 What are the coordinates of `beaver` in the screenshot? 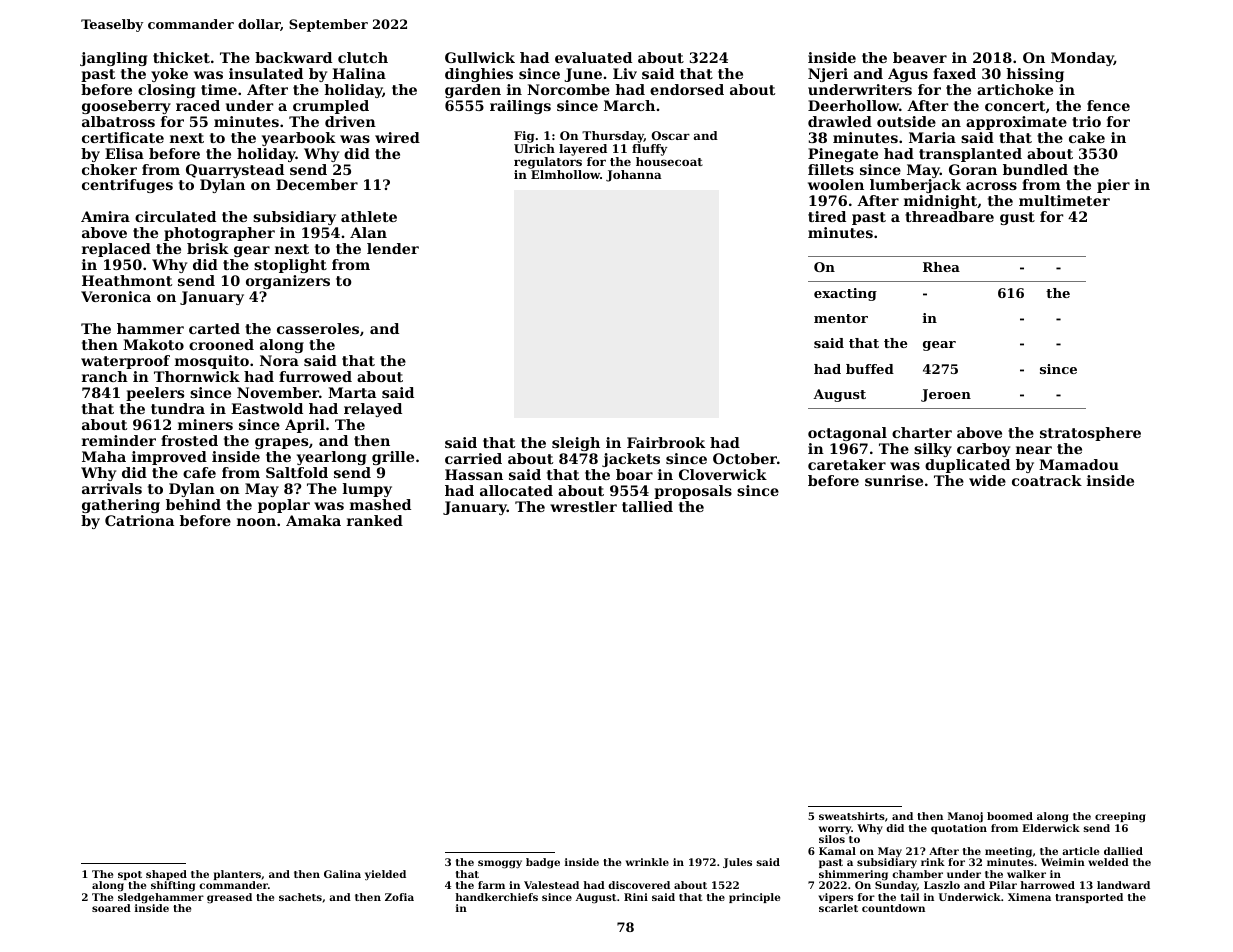 It's located at (920, 57).
